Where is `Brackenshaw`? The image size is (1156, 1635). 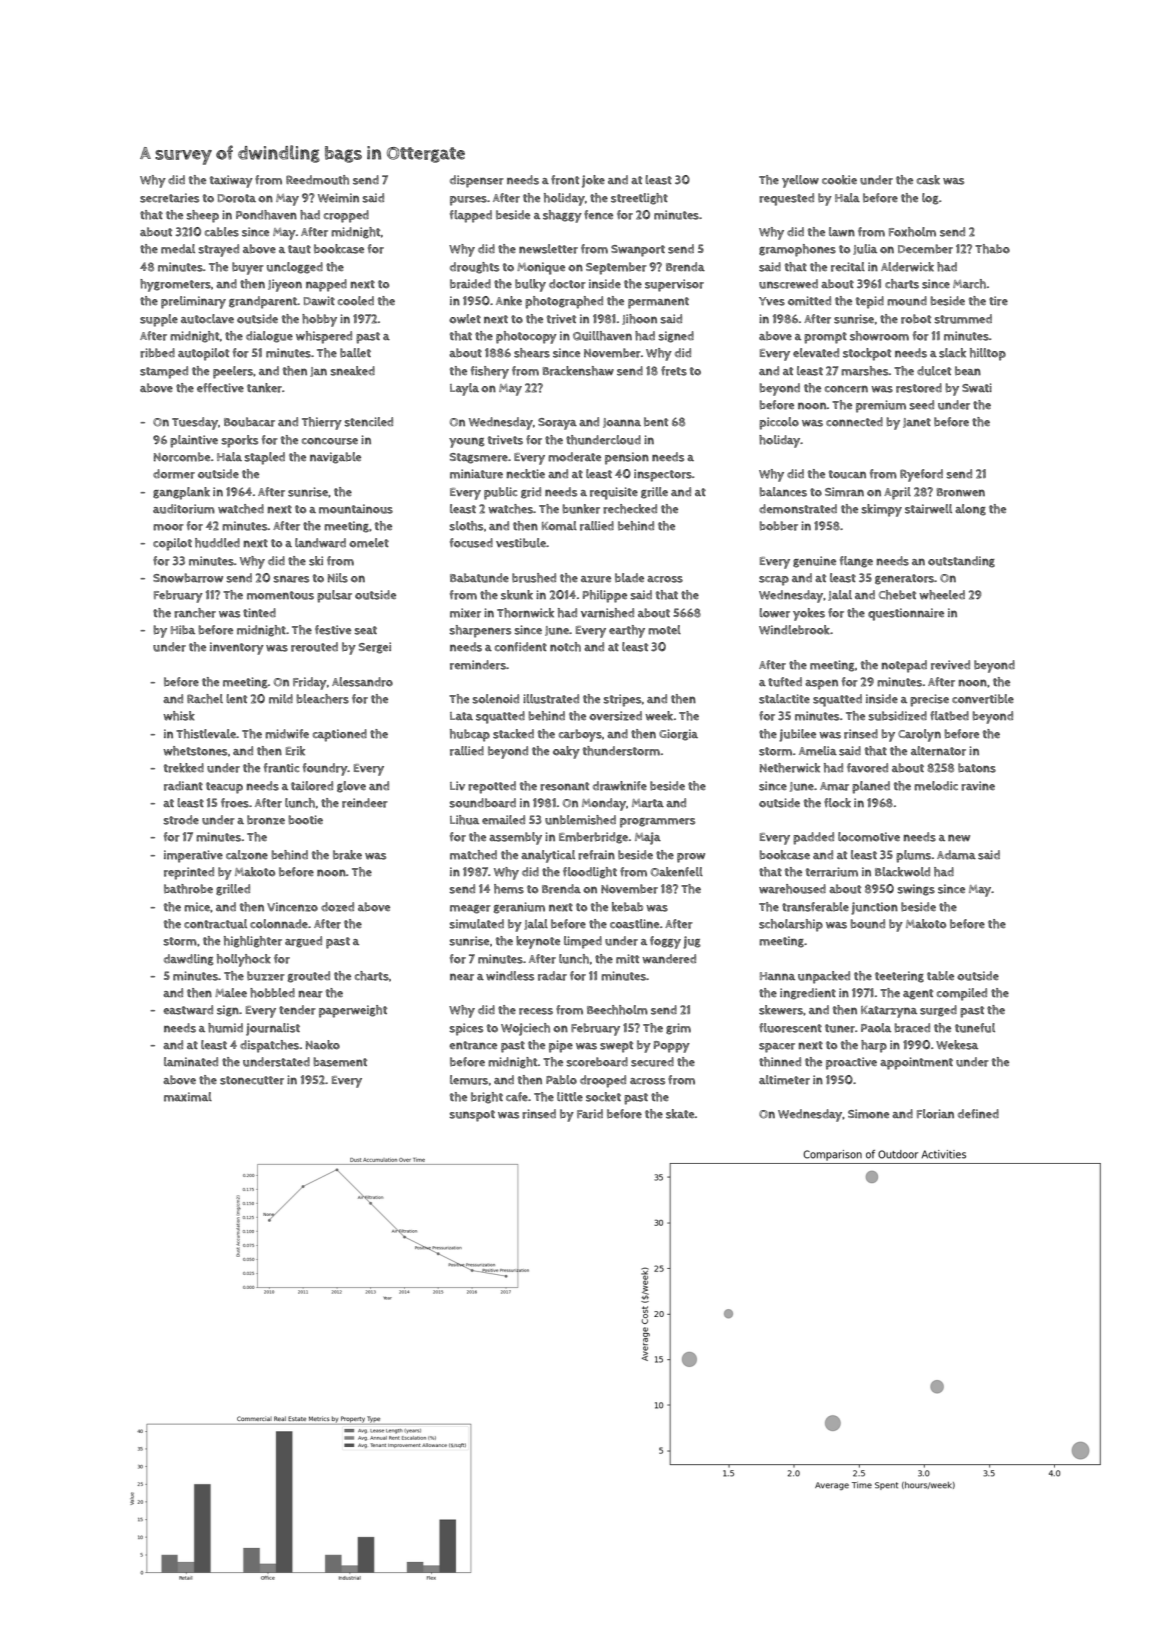 Brackenshaw is located at coordinates (578, 371).
